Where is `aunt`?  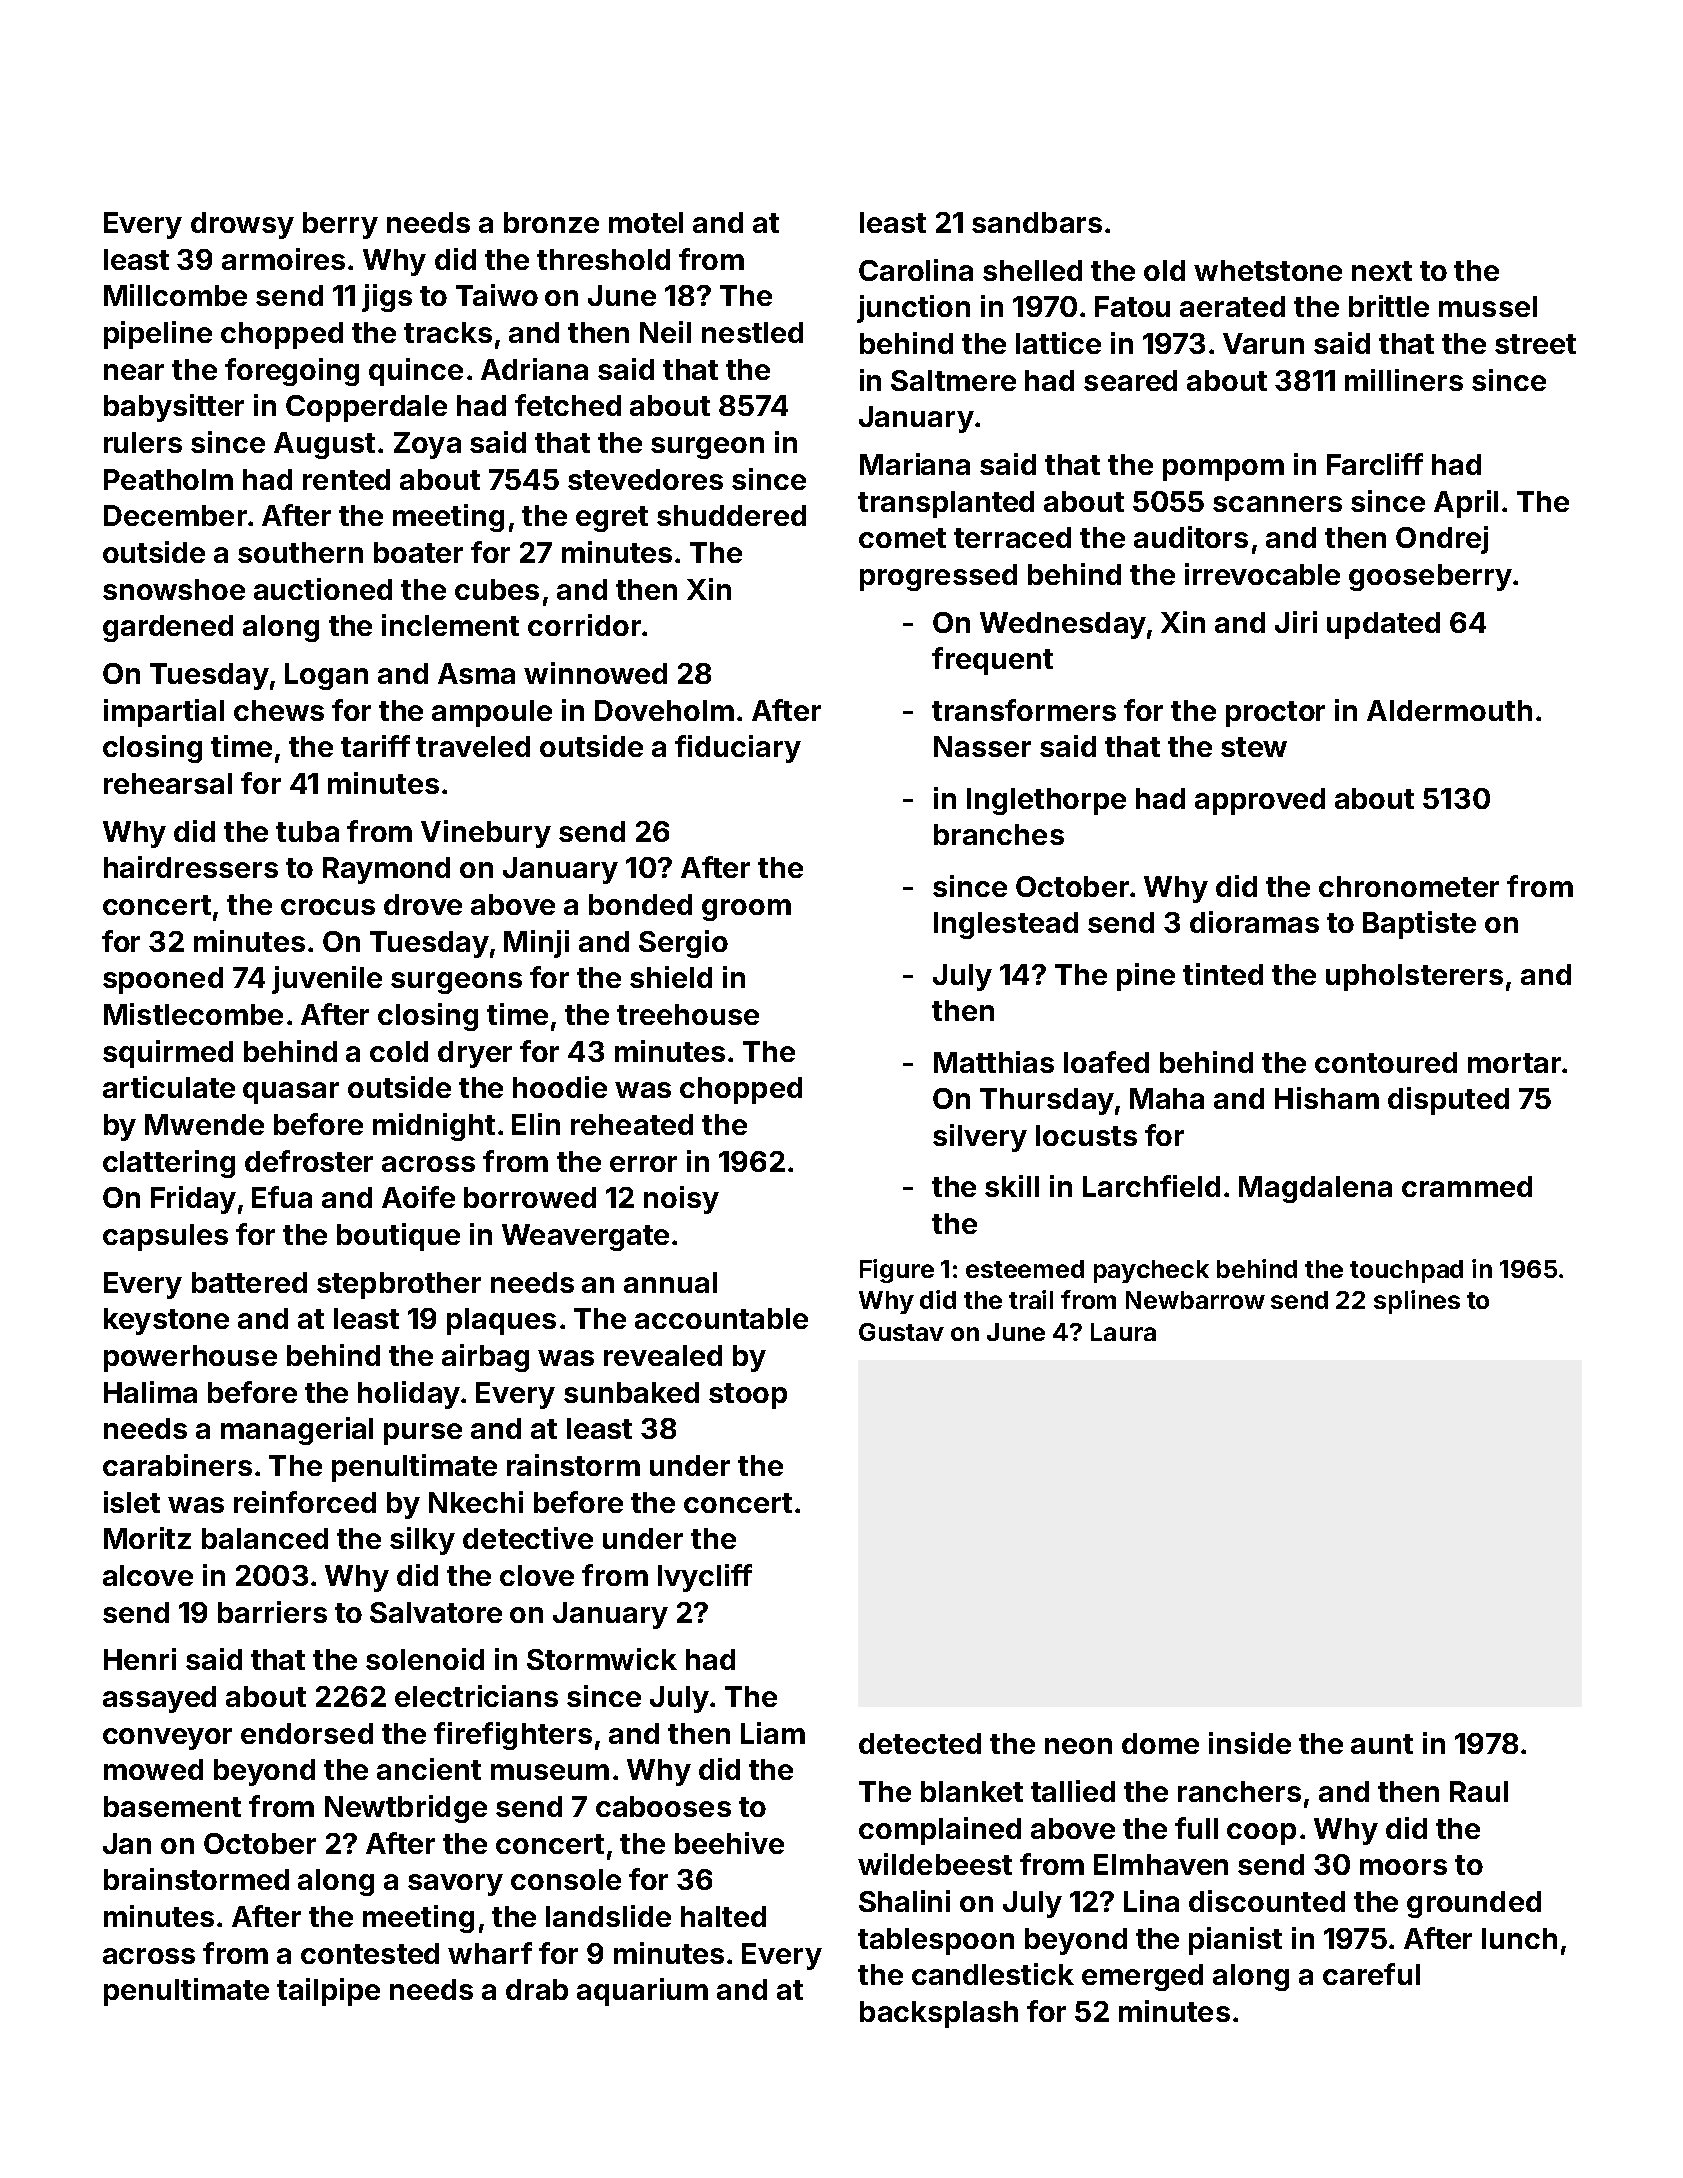
aunt is located at coordinates (1382, 1744).
